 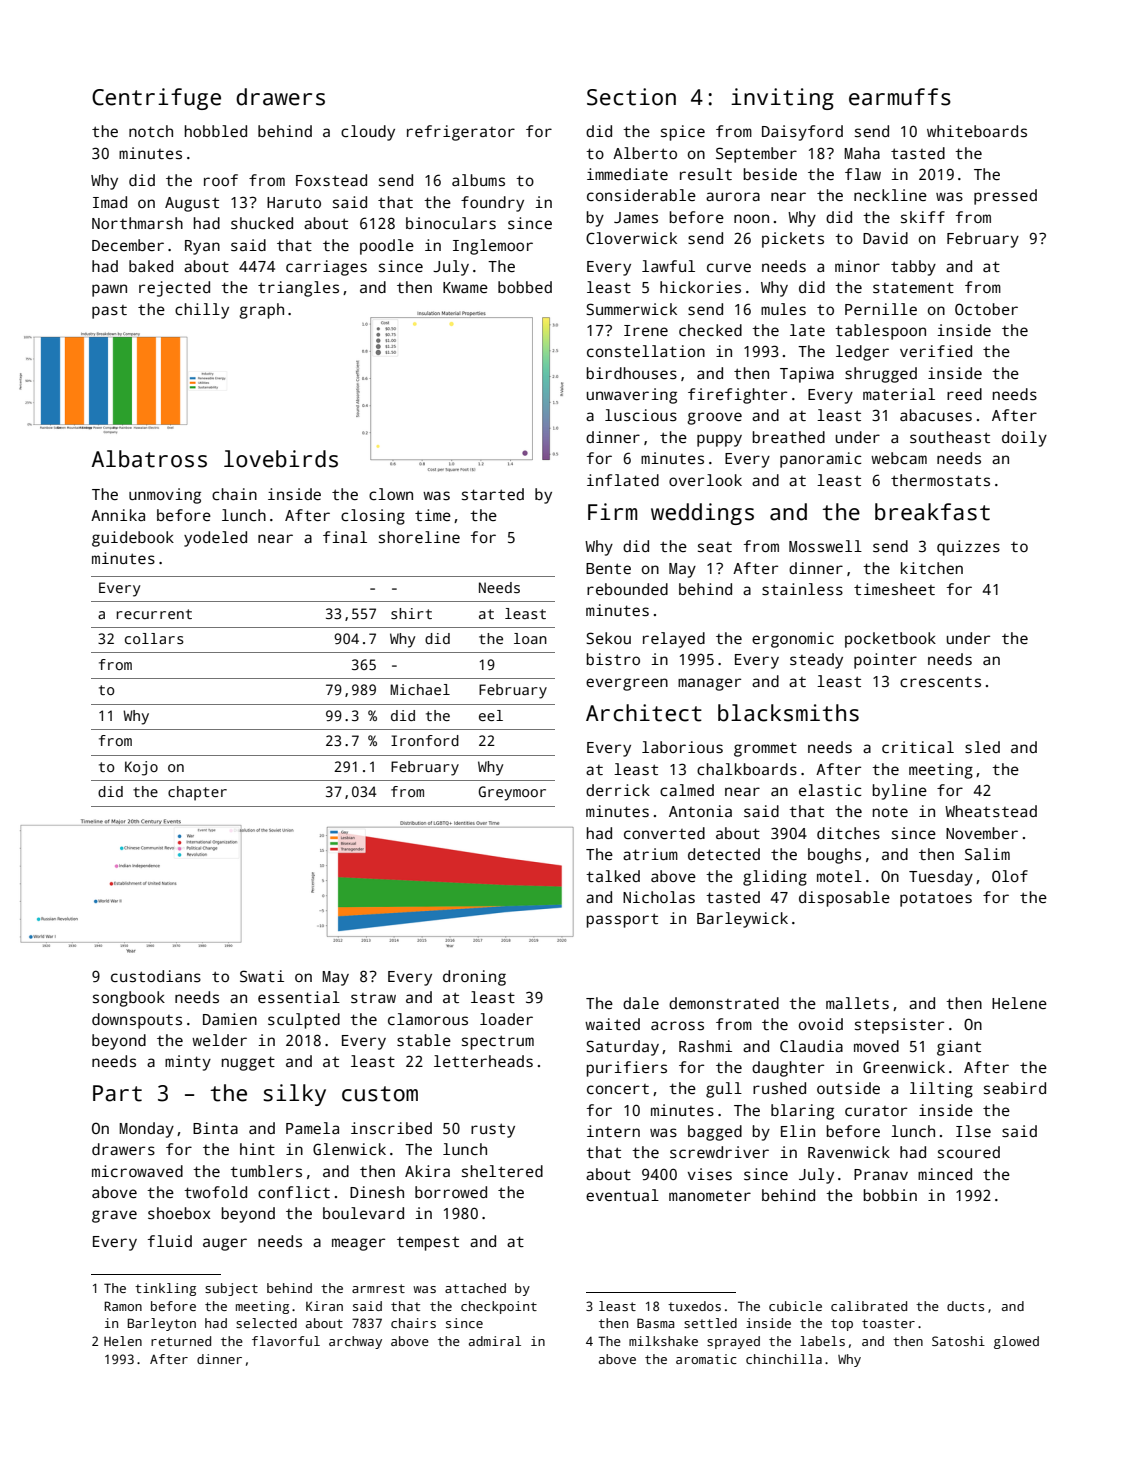 What do you see at coordinates (368, 133) in the screenshot?
I see `cloudy` at bounding box center [368, 133].
